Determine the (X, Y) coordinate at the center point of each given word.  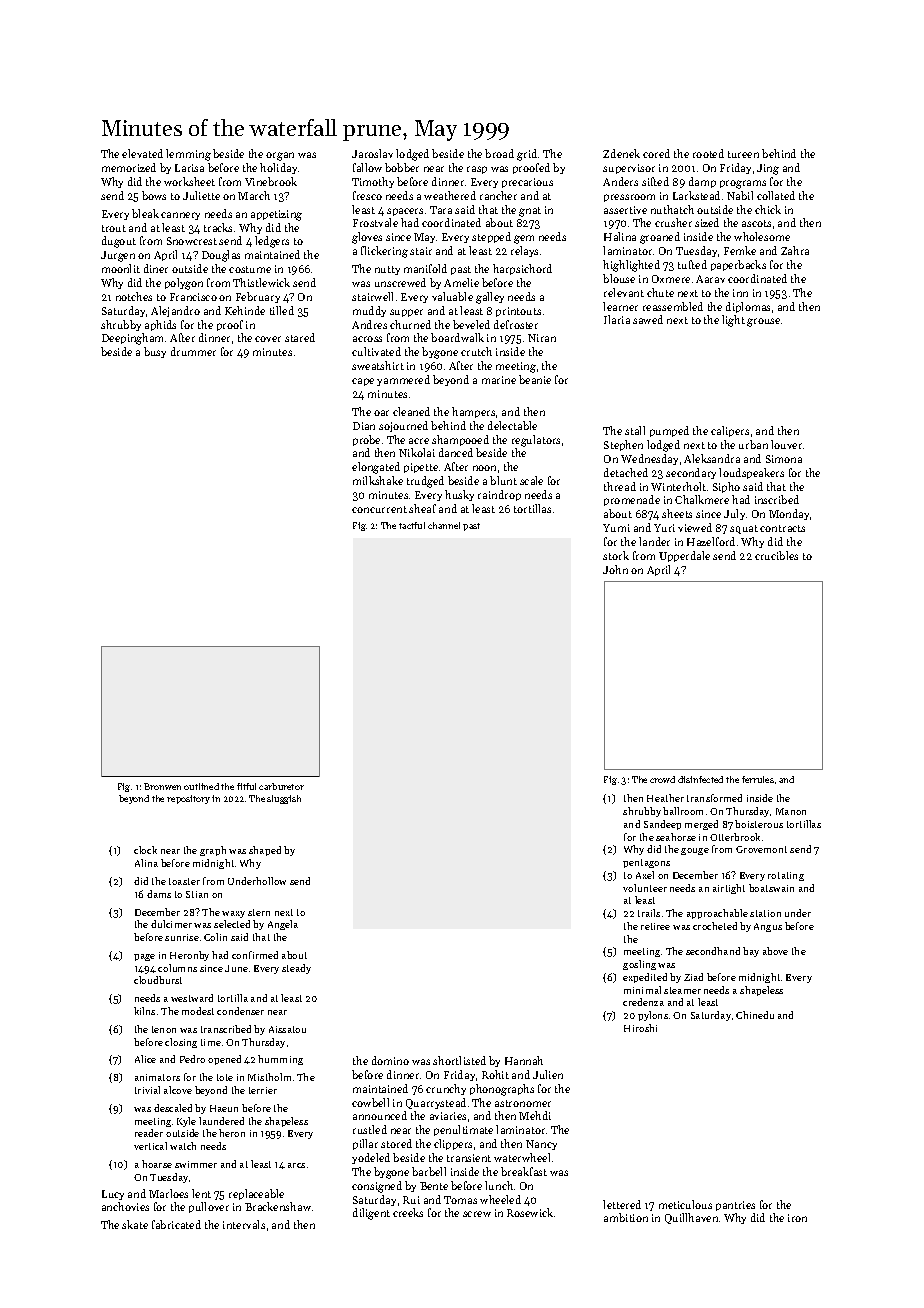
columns (177, 968)
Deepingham (132, 339)
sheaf (422, 508)
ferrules (758, 779)
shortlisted (459, 1060)
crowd (662, 779)
